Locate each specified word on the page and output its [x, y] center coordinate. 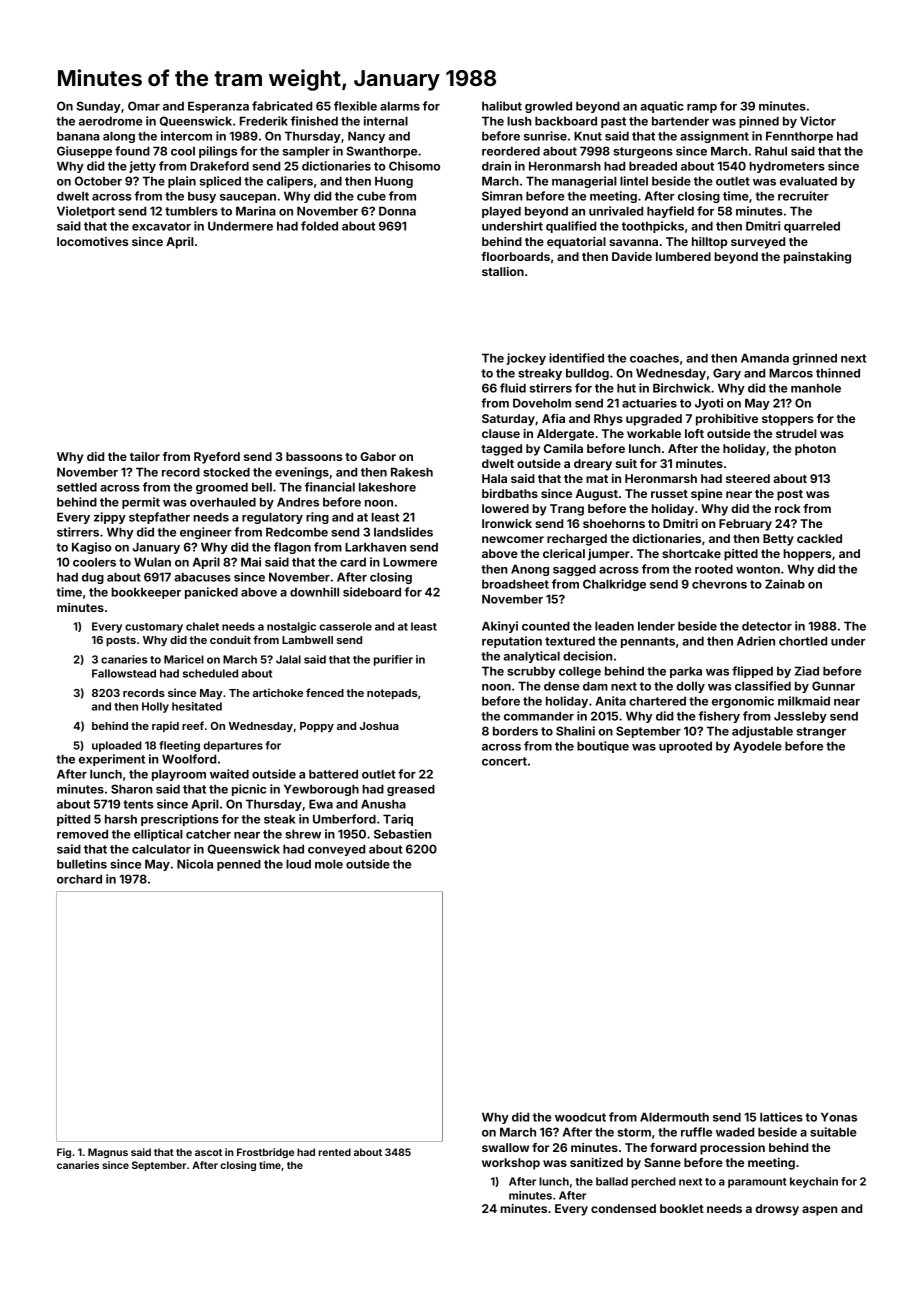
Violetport [86, 212]
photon [815, 450]
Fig [64, 1153]
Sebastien [402, 834]
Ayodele [757, 747]
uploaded [117, 746]
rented [335, 1152]
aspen [819, 1211]
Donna [397, 211]
